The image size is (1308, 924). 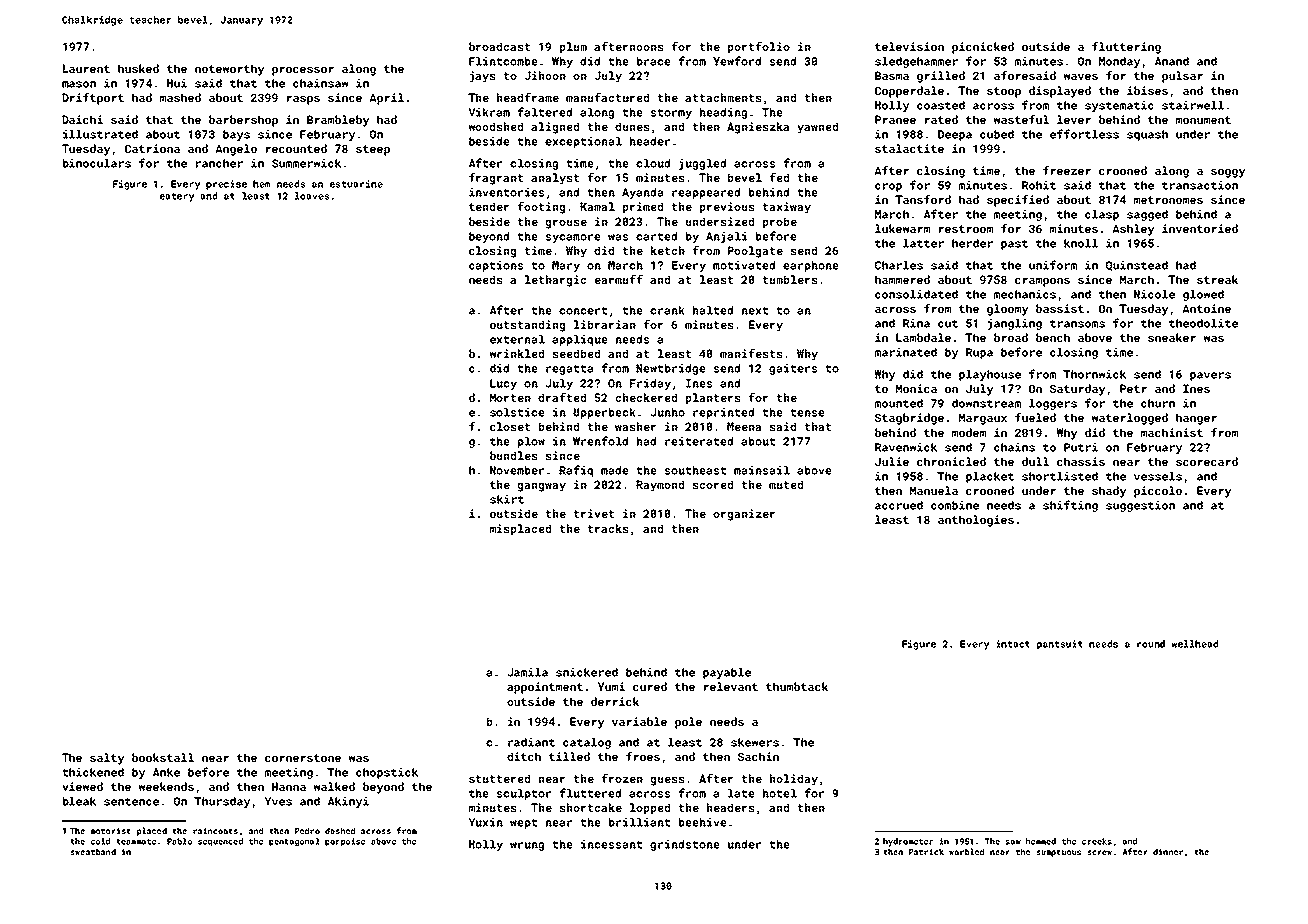 What do you see at coordinates (566, 266) in the screenshot?
I see `Mary` at bounding box center [566, 266].
